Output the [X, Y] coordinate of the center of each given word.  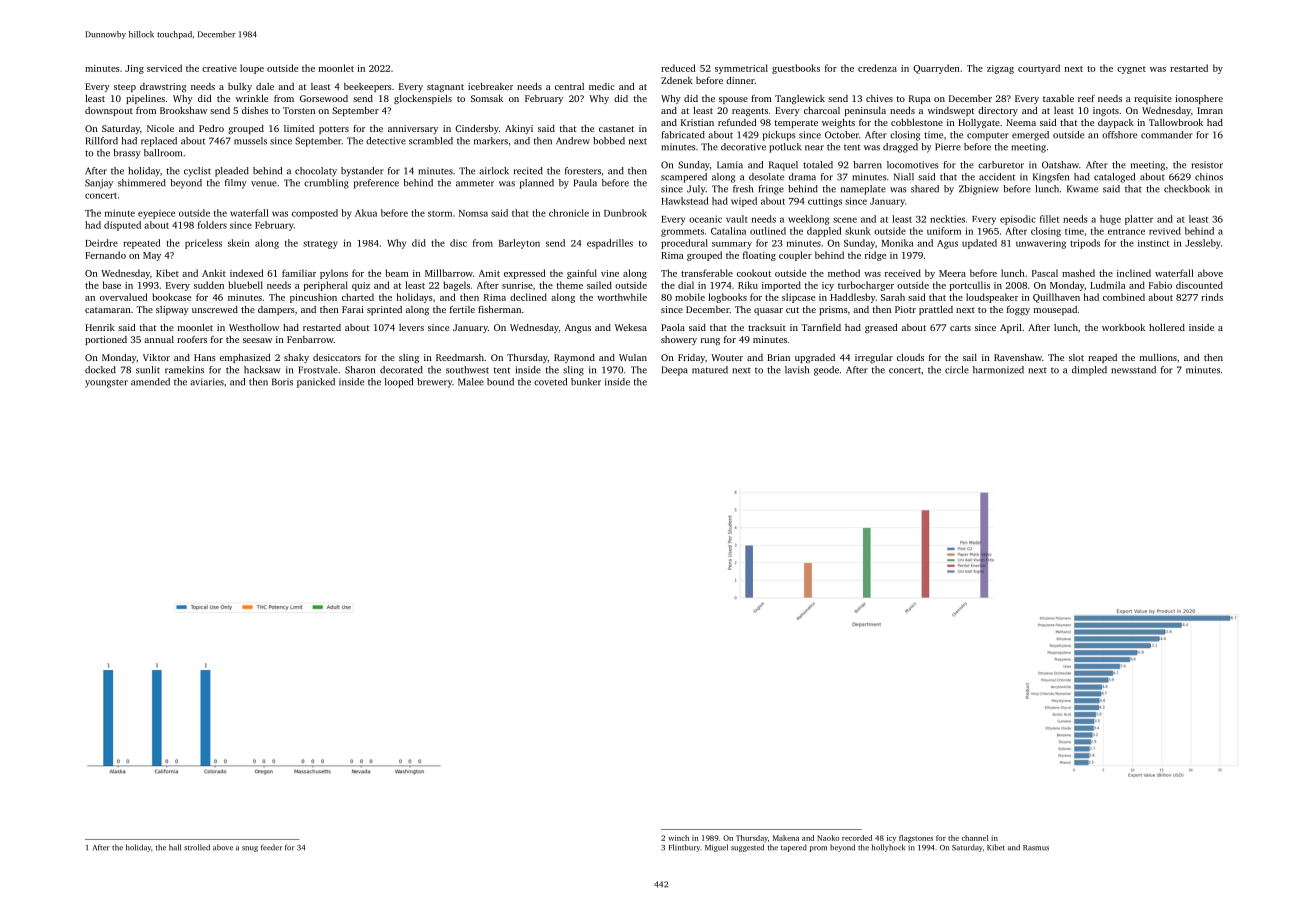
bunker [586, 382]
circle [957, 370]
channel [975, 838]
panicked [316, 383]
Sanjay [99, 184]
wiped [744, 202]
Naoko [828, 838]
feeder [271, 847]
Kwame [1082, 189]
